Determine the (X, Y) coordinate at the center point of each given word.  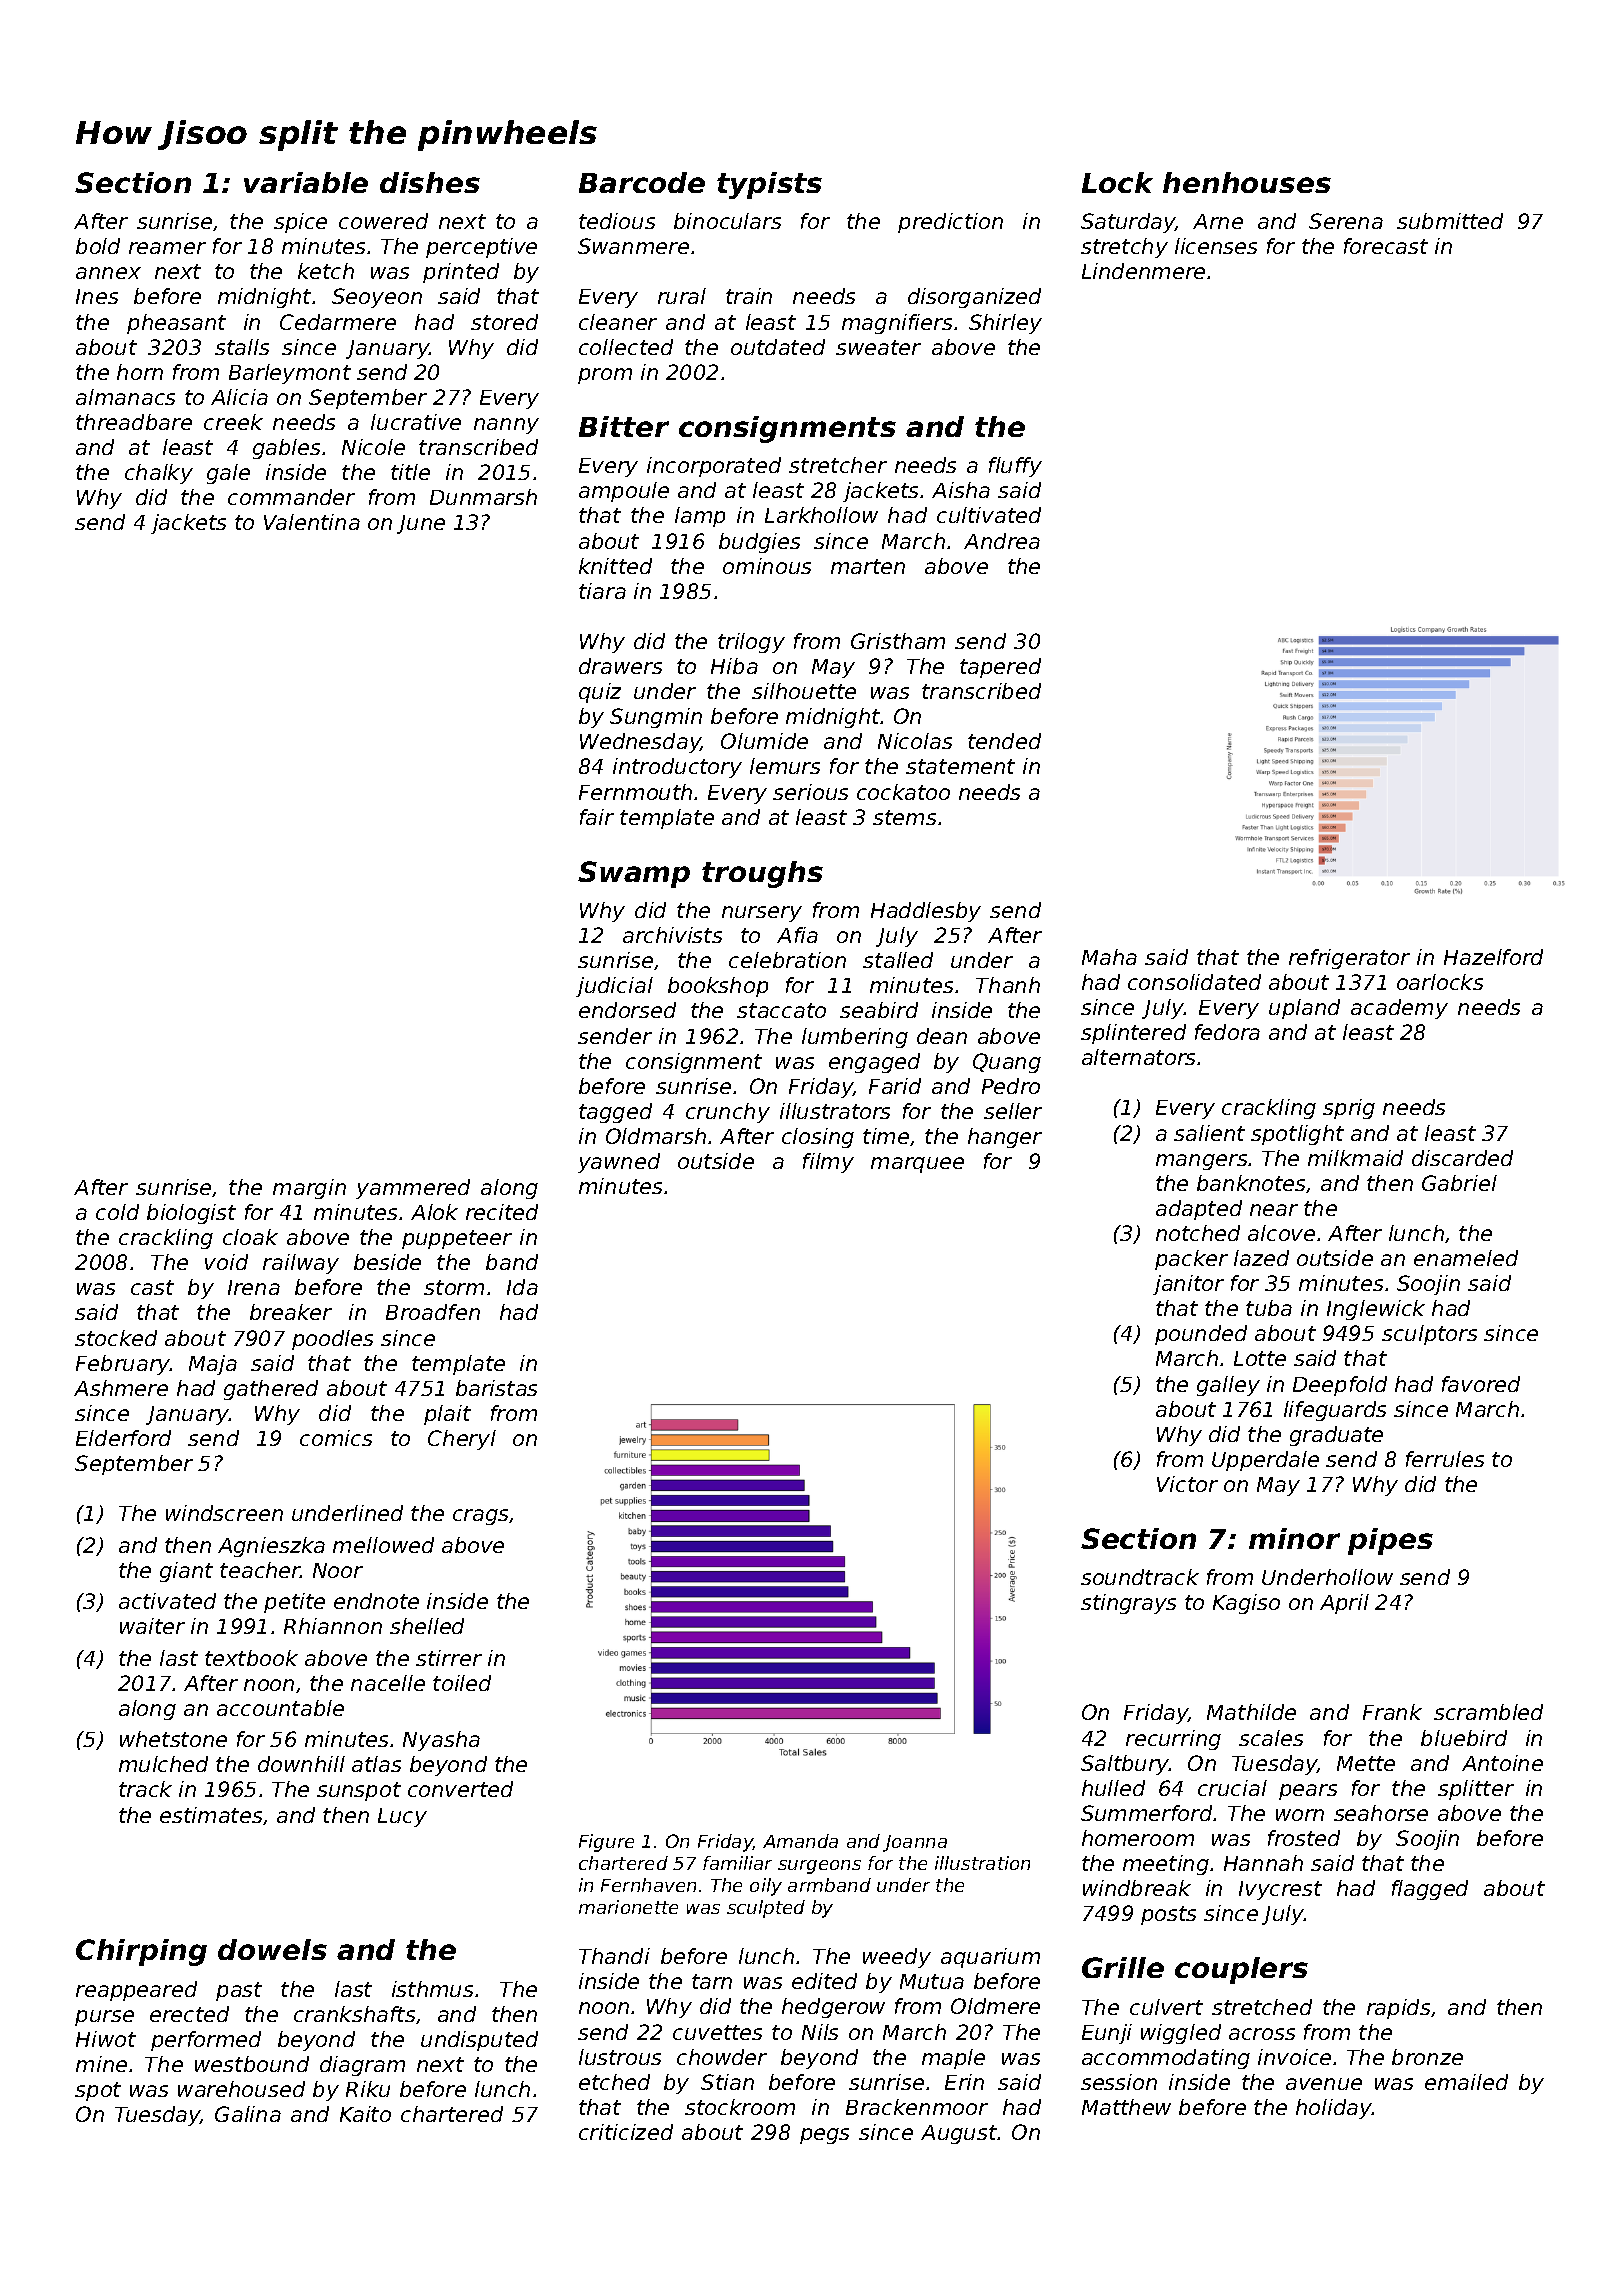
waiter (152, 1626)
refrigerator (1349, 959)
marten (868, 566)
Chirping (141, 1952)
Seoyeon (377, 298)
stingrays (1128, 1604)
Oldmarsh (656, 1136)
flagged (1430, 1890)
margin (309, 1189)
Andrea (1002, 541)
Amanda (800, 1841)
